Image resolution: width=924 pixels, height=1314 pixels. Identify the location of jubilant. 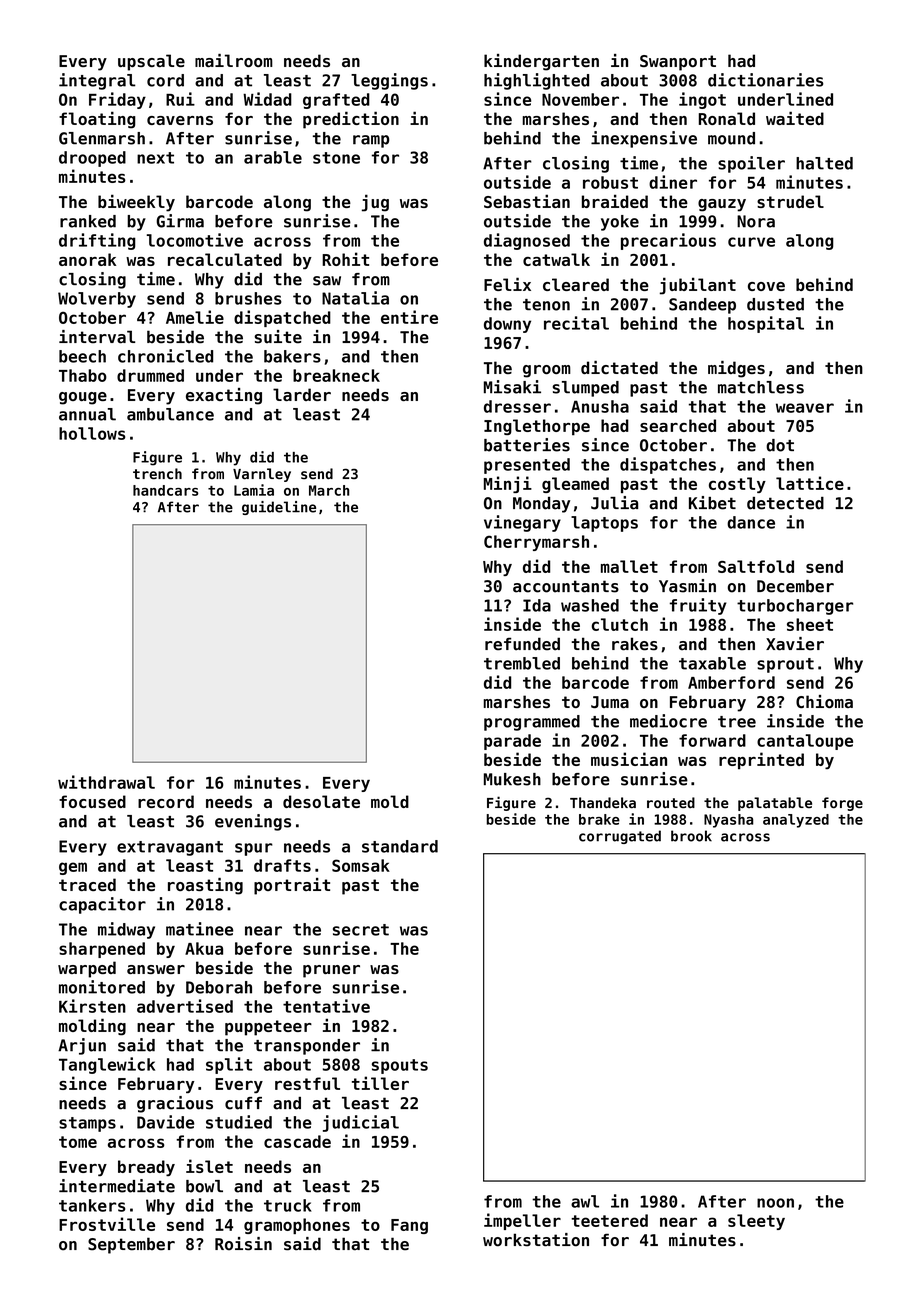
(698, 286).
